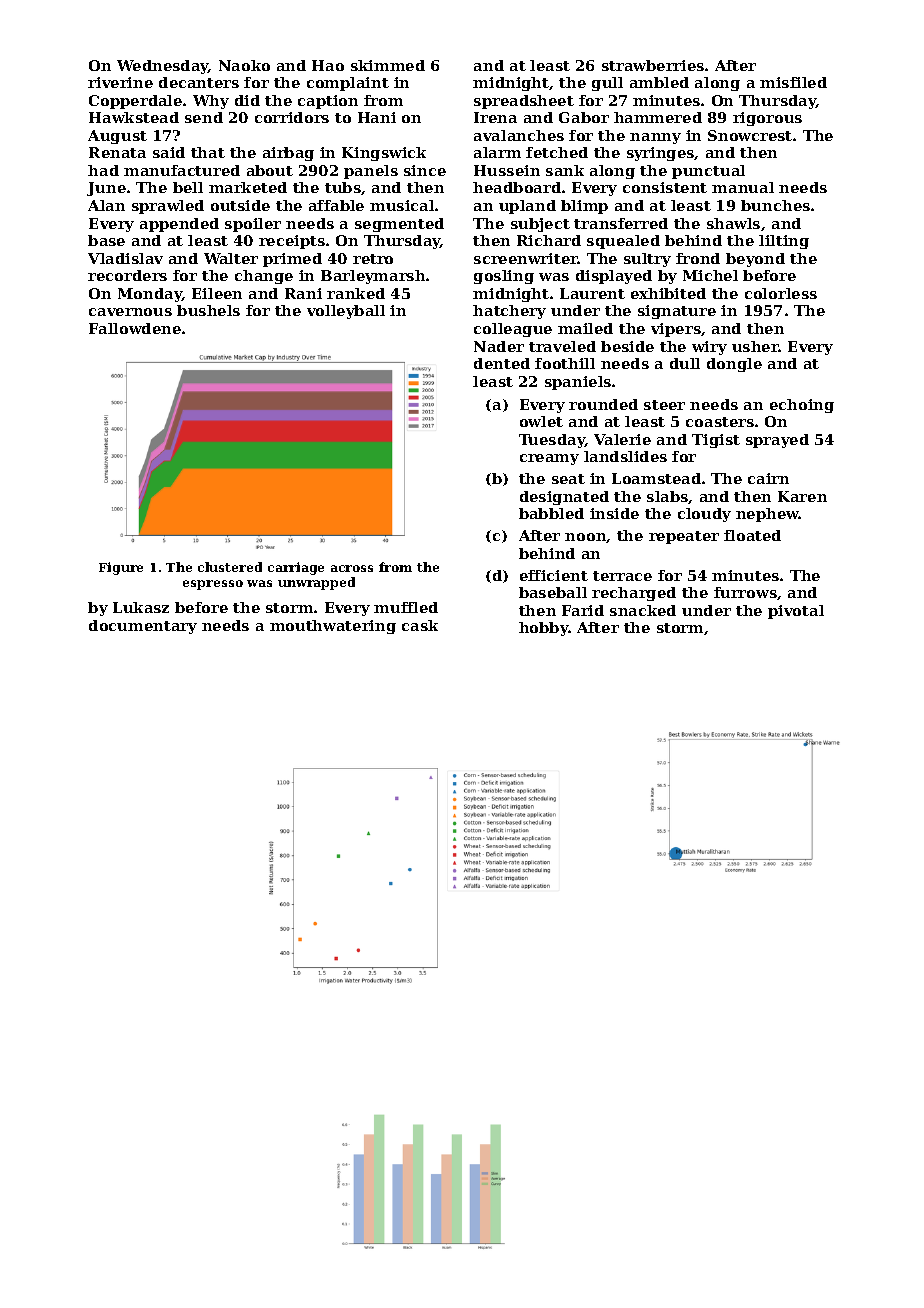 This image has width=924, height=1308. Describe the element at coordinates (135, 328) in the image. I see `Fallowdene` at that location.
